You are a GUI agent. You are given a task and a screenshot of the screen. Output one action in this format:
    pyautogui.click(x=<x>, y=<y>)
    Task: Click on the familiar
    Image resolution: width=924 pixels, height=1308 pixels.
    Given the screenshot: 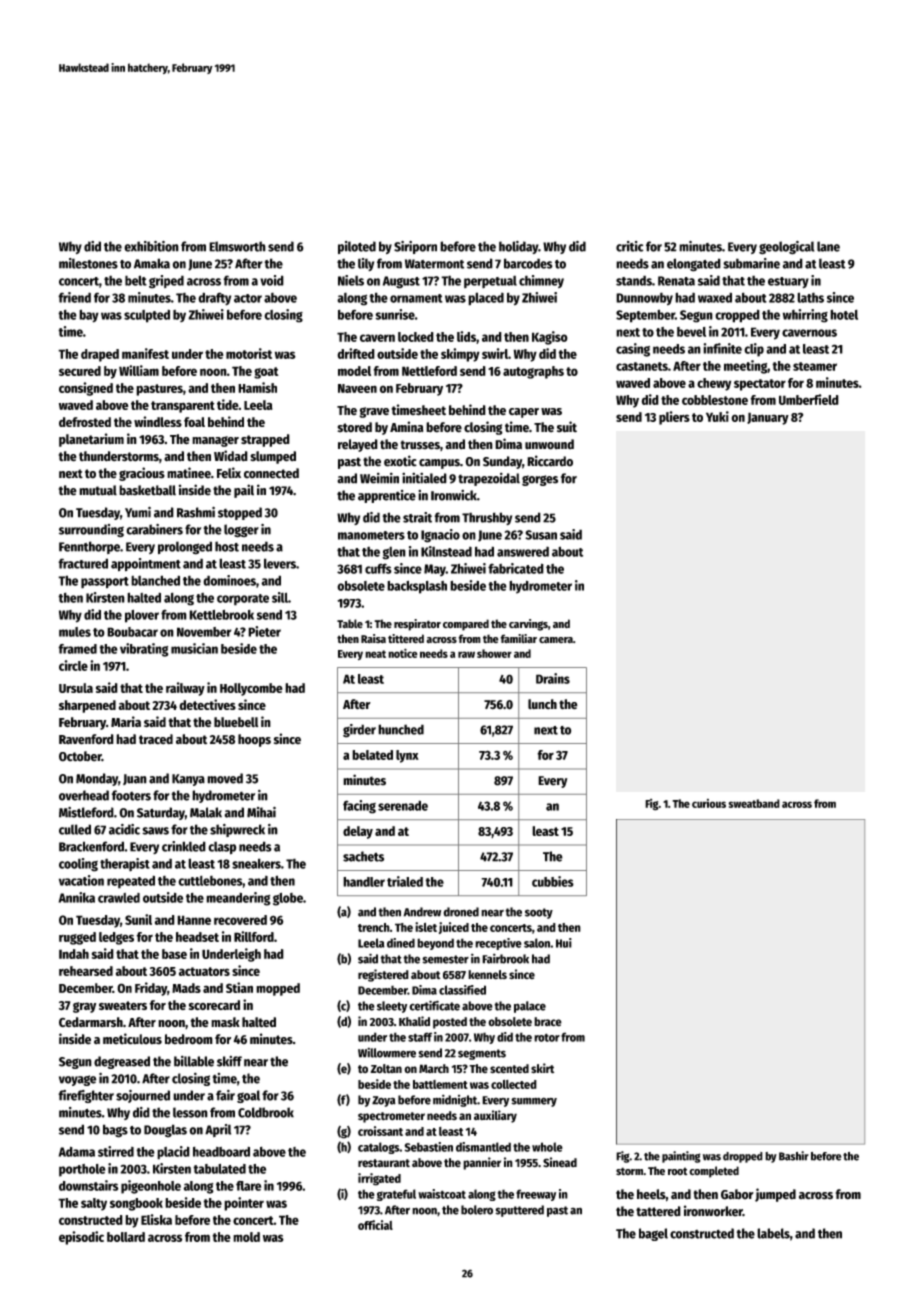 What is the action you would take?
    pyautogui.click(x=518, y=639)
